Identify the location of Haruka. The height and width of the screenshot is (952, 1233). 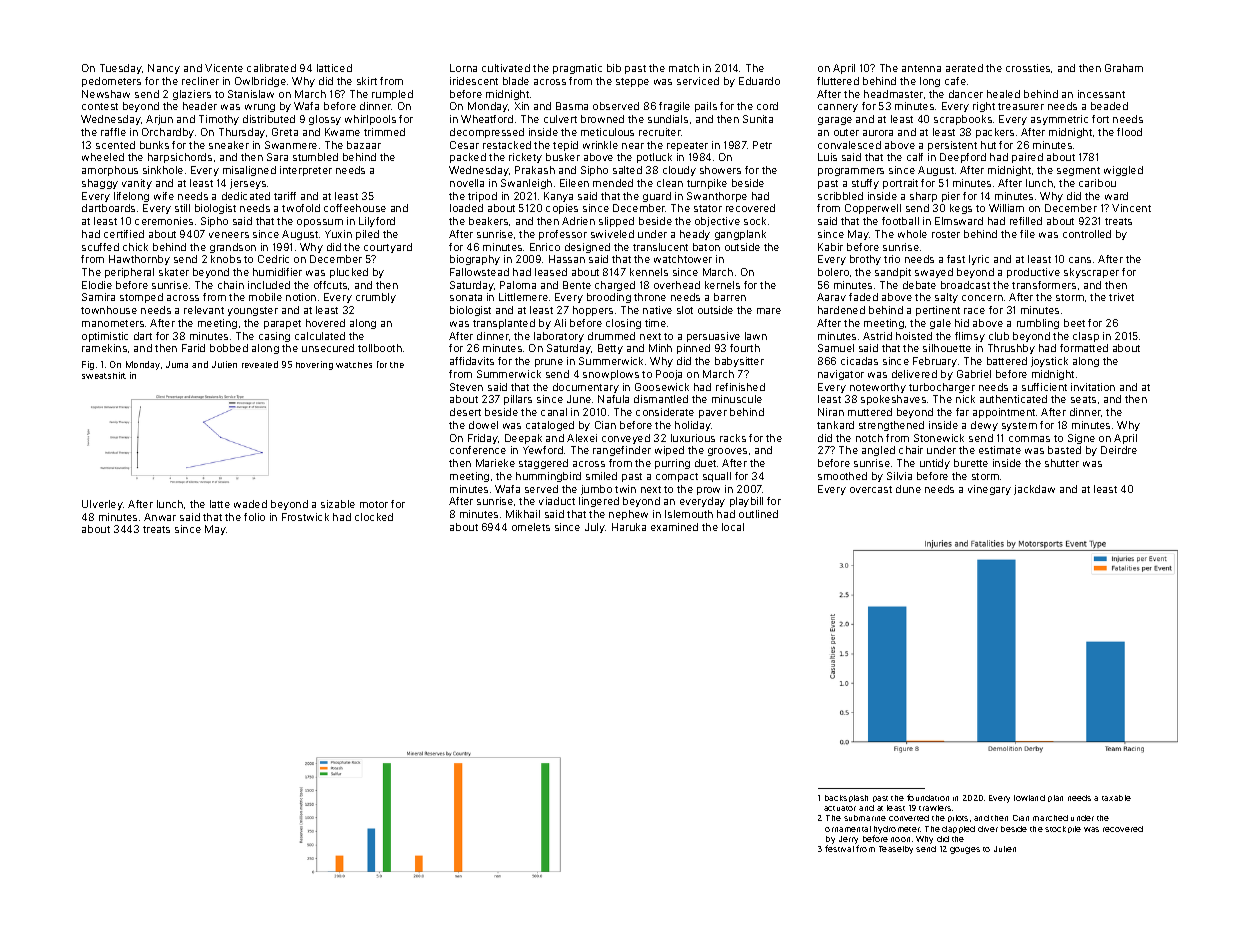
(629, 527).
